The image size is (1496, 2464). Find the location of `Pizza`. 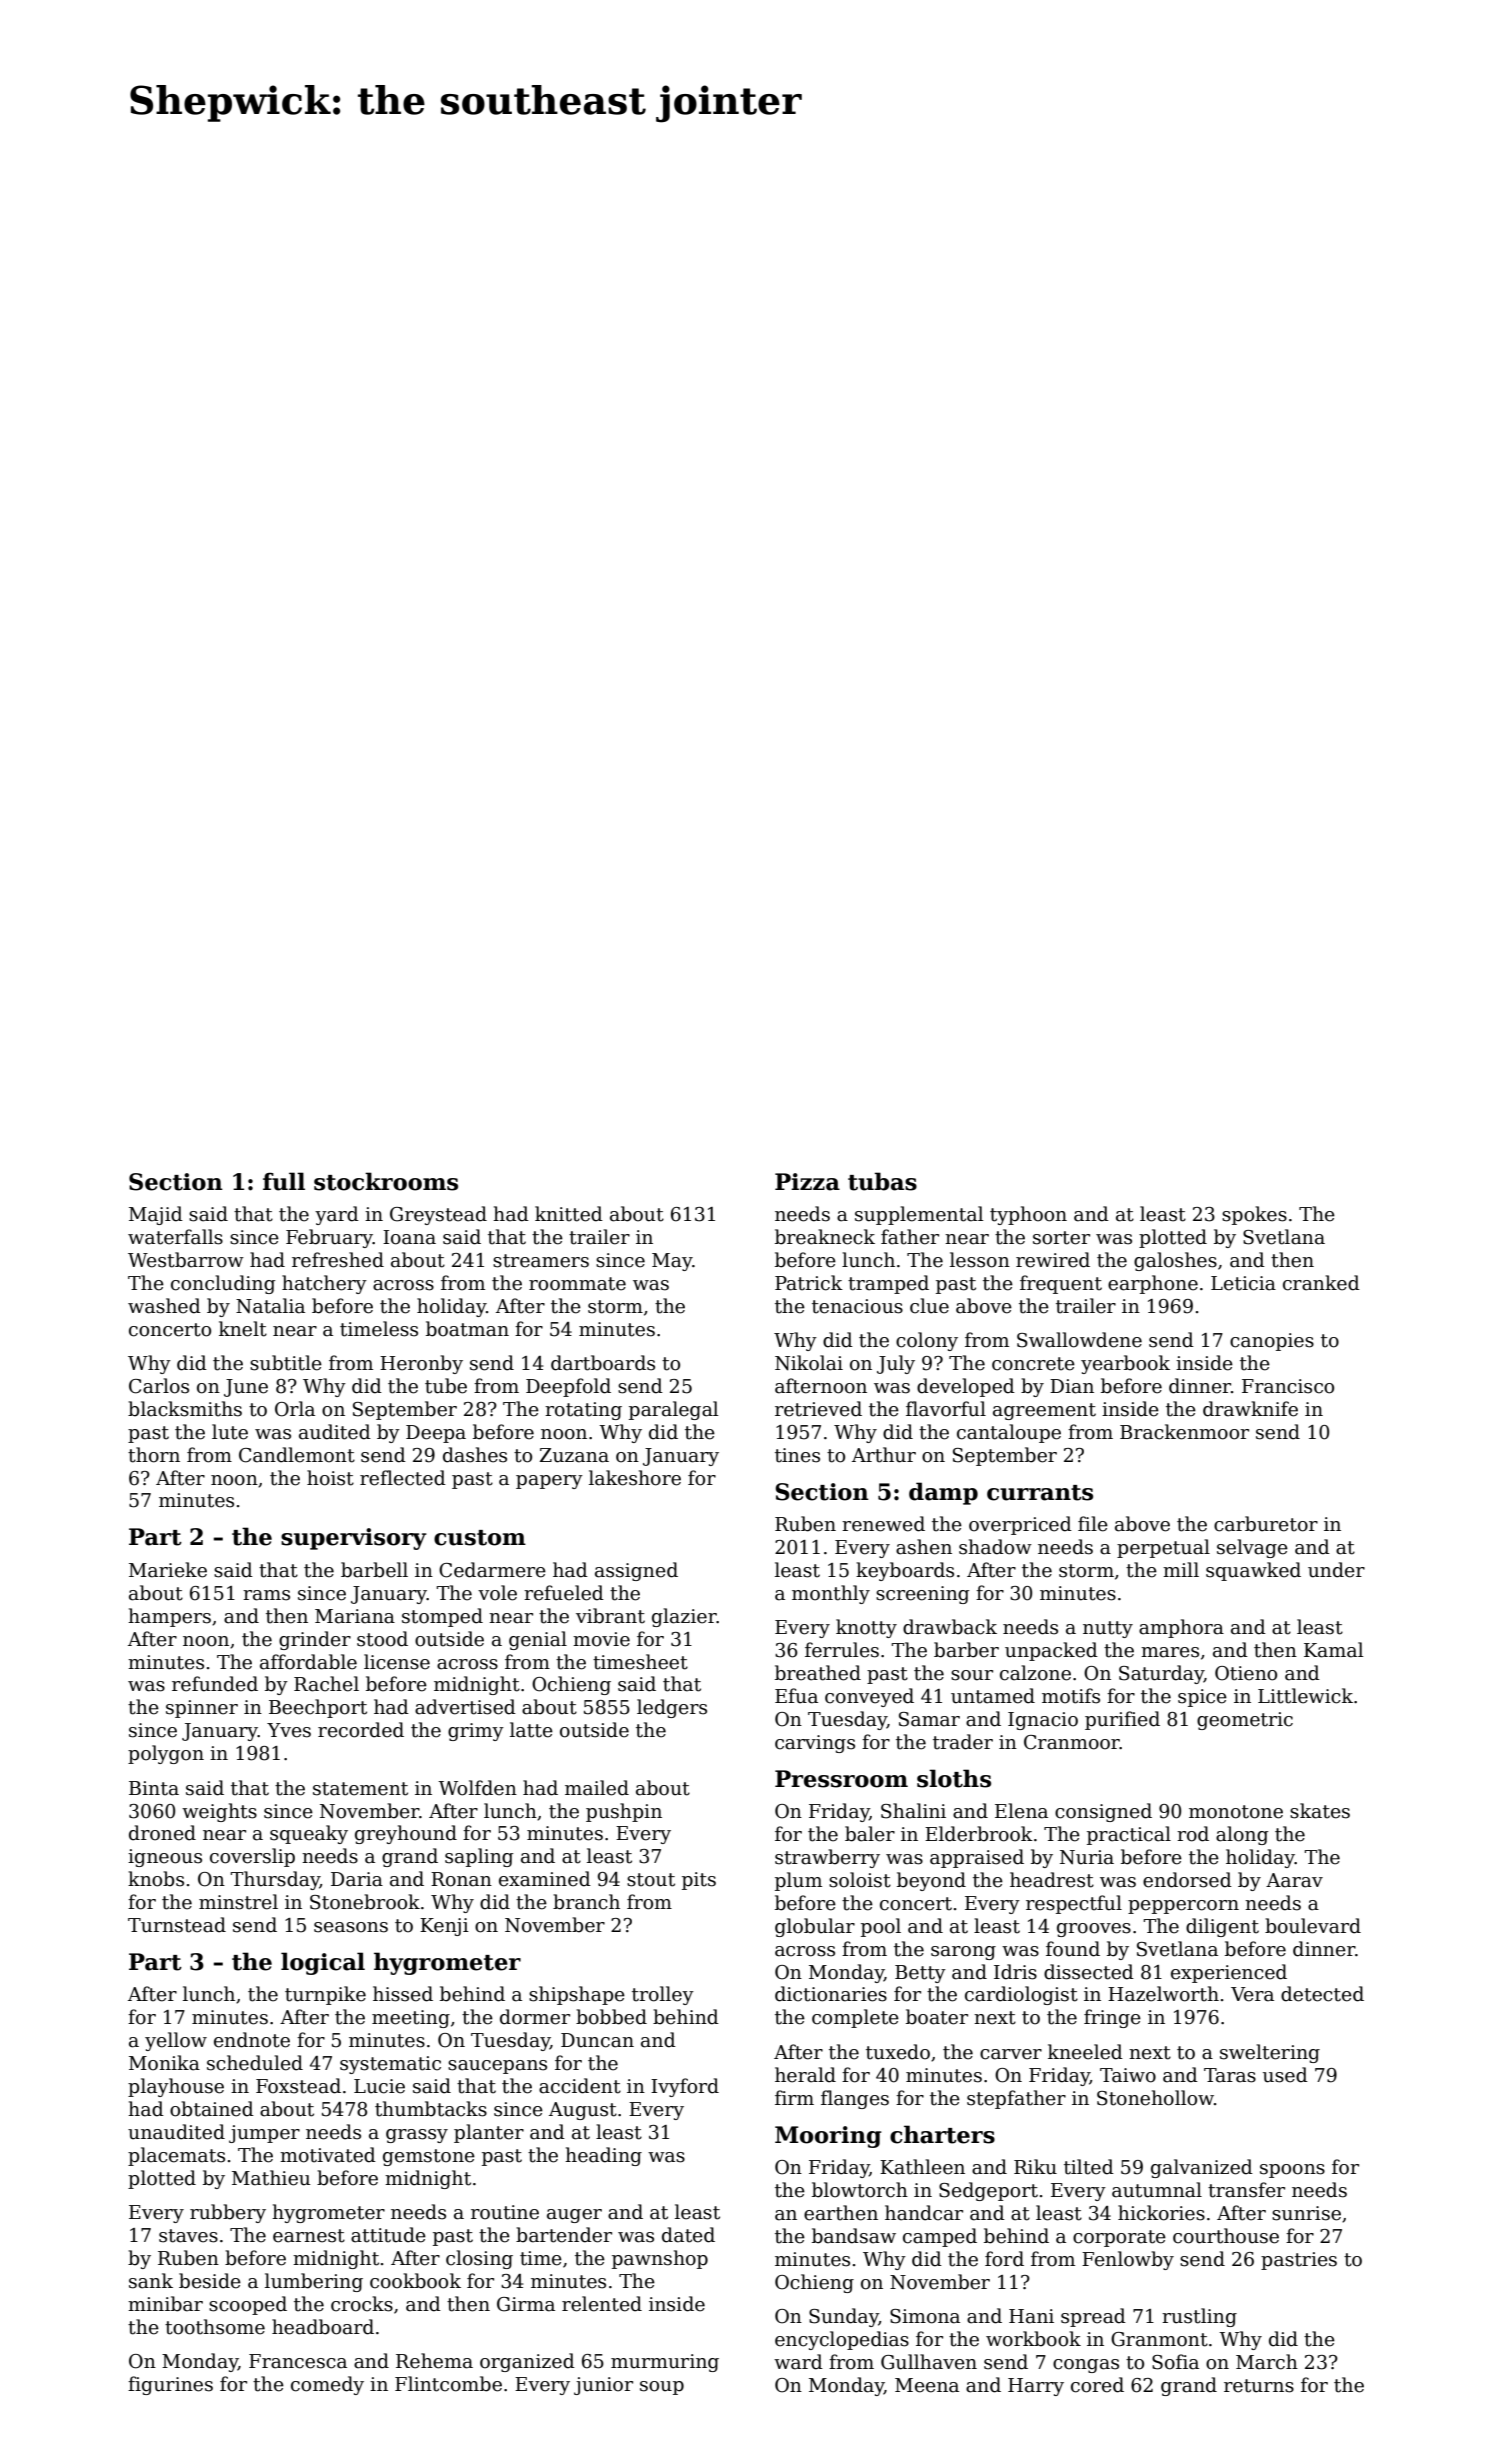

Pizza is located at coordinates (807, 1182).
